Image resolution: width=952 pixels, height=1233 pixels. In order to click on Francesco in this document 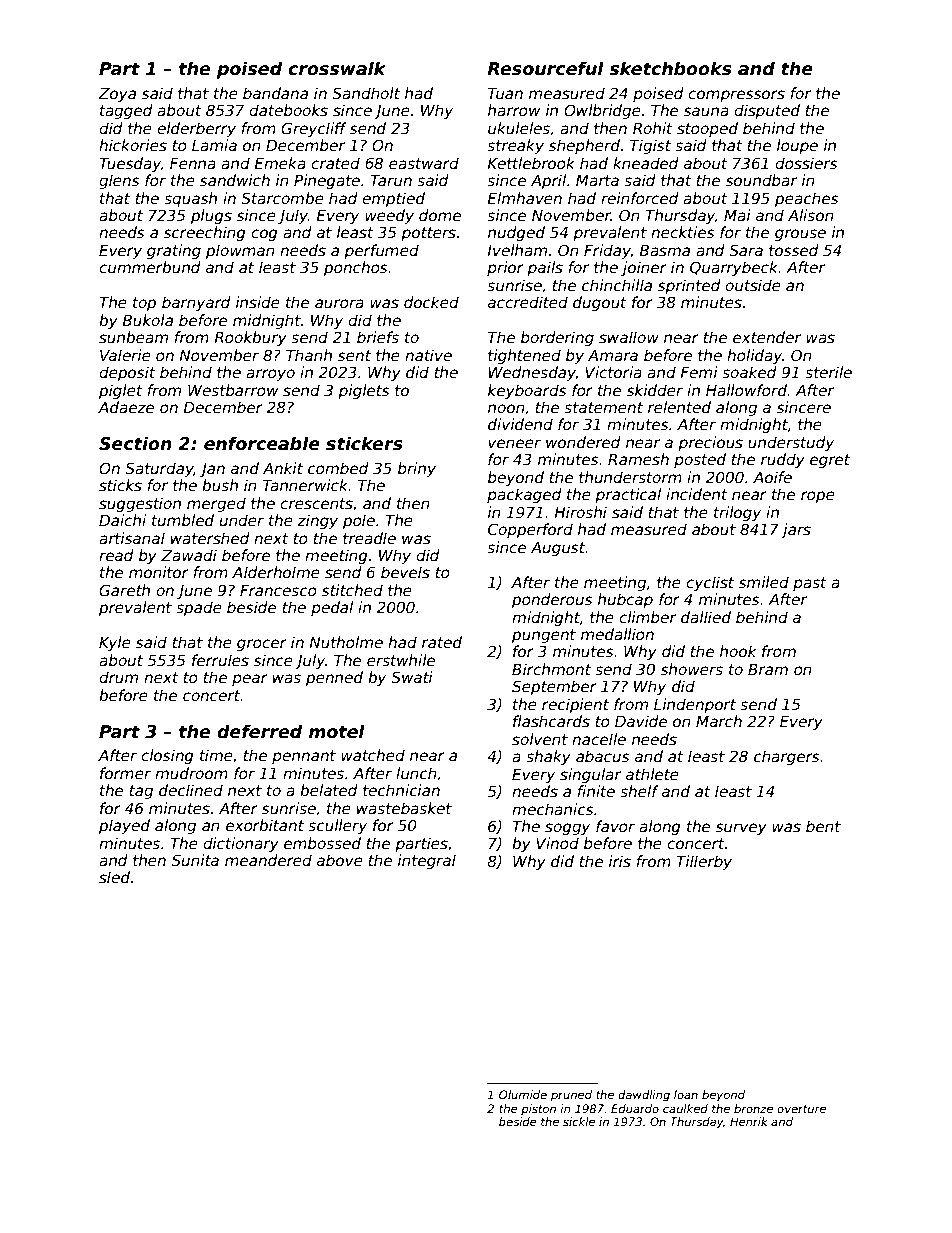, I will do `click(278, 590)`.
